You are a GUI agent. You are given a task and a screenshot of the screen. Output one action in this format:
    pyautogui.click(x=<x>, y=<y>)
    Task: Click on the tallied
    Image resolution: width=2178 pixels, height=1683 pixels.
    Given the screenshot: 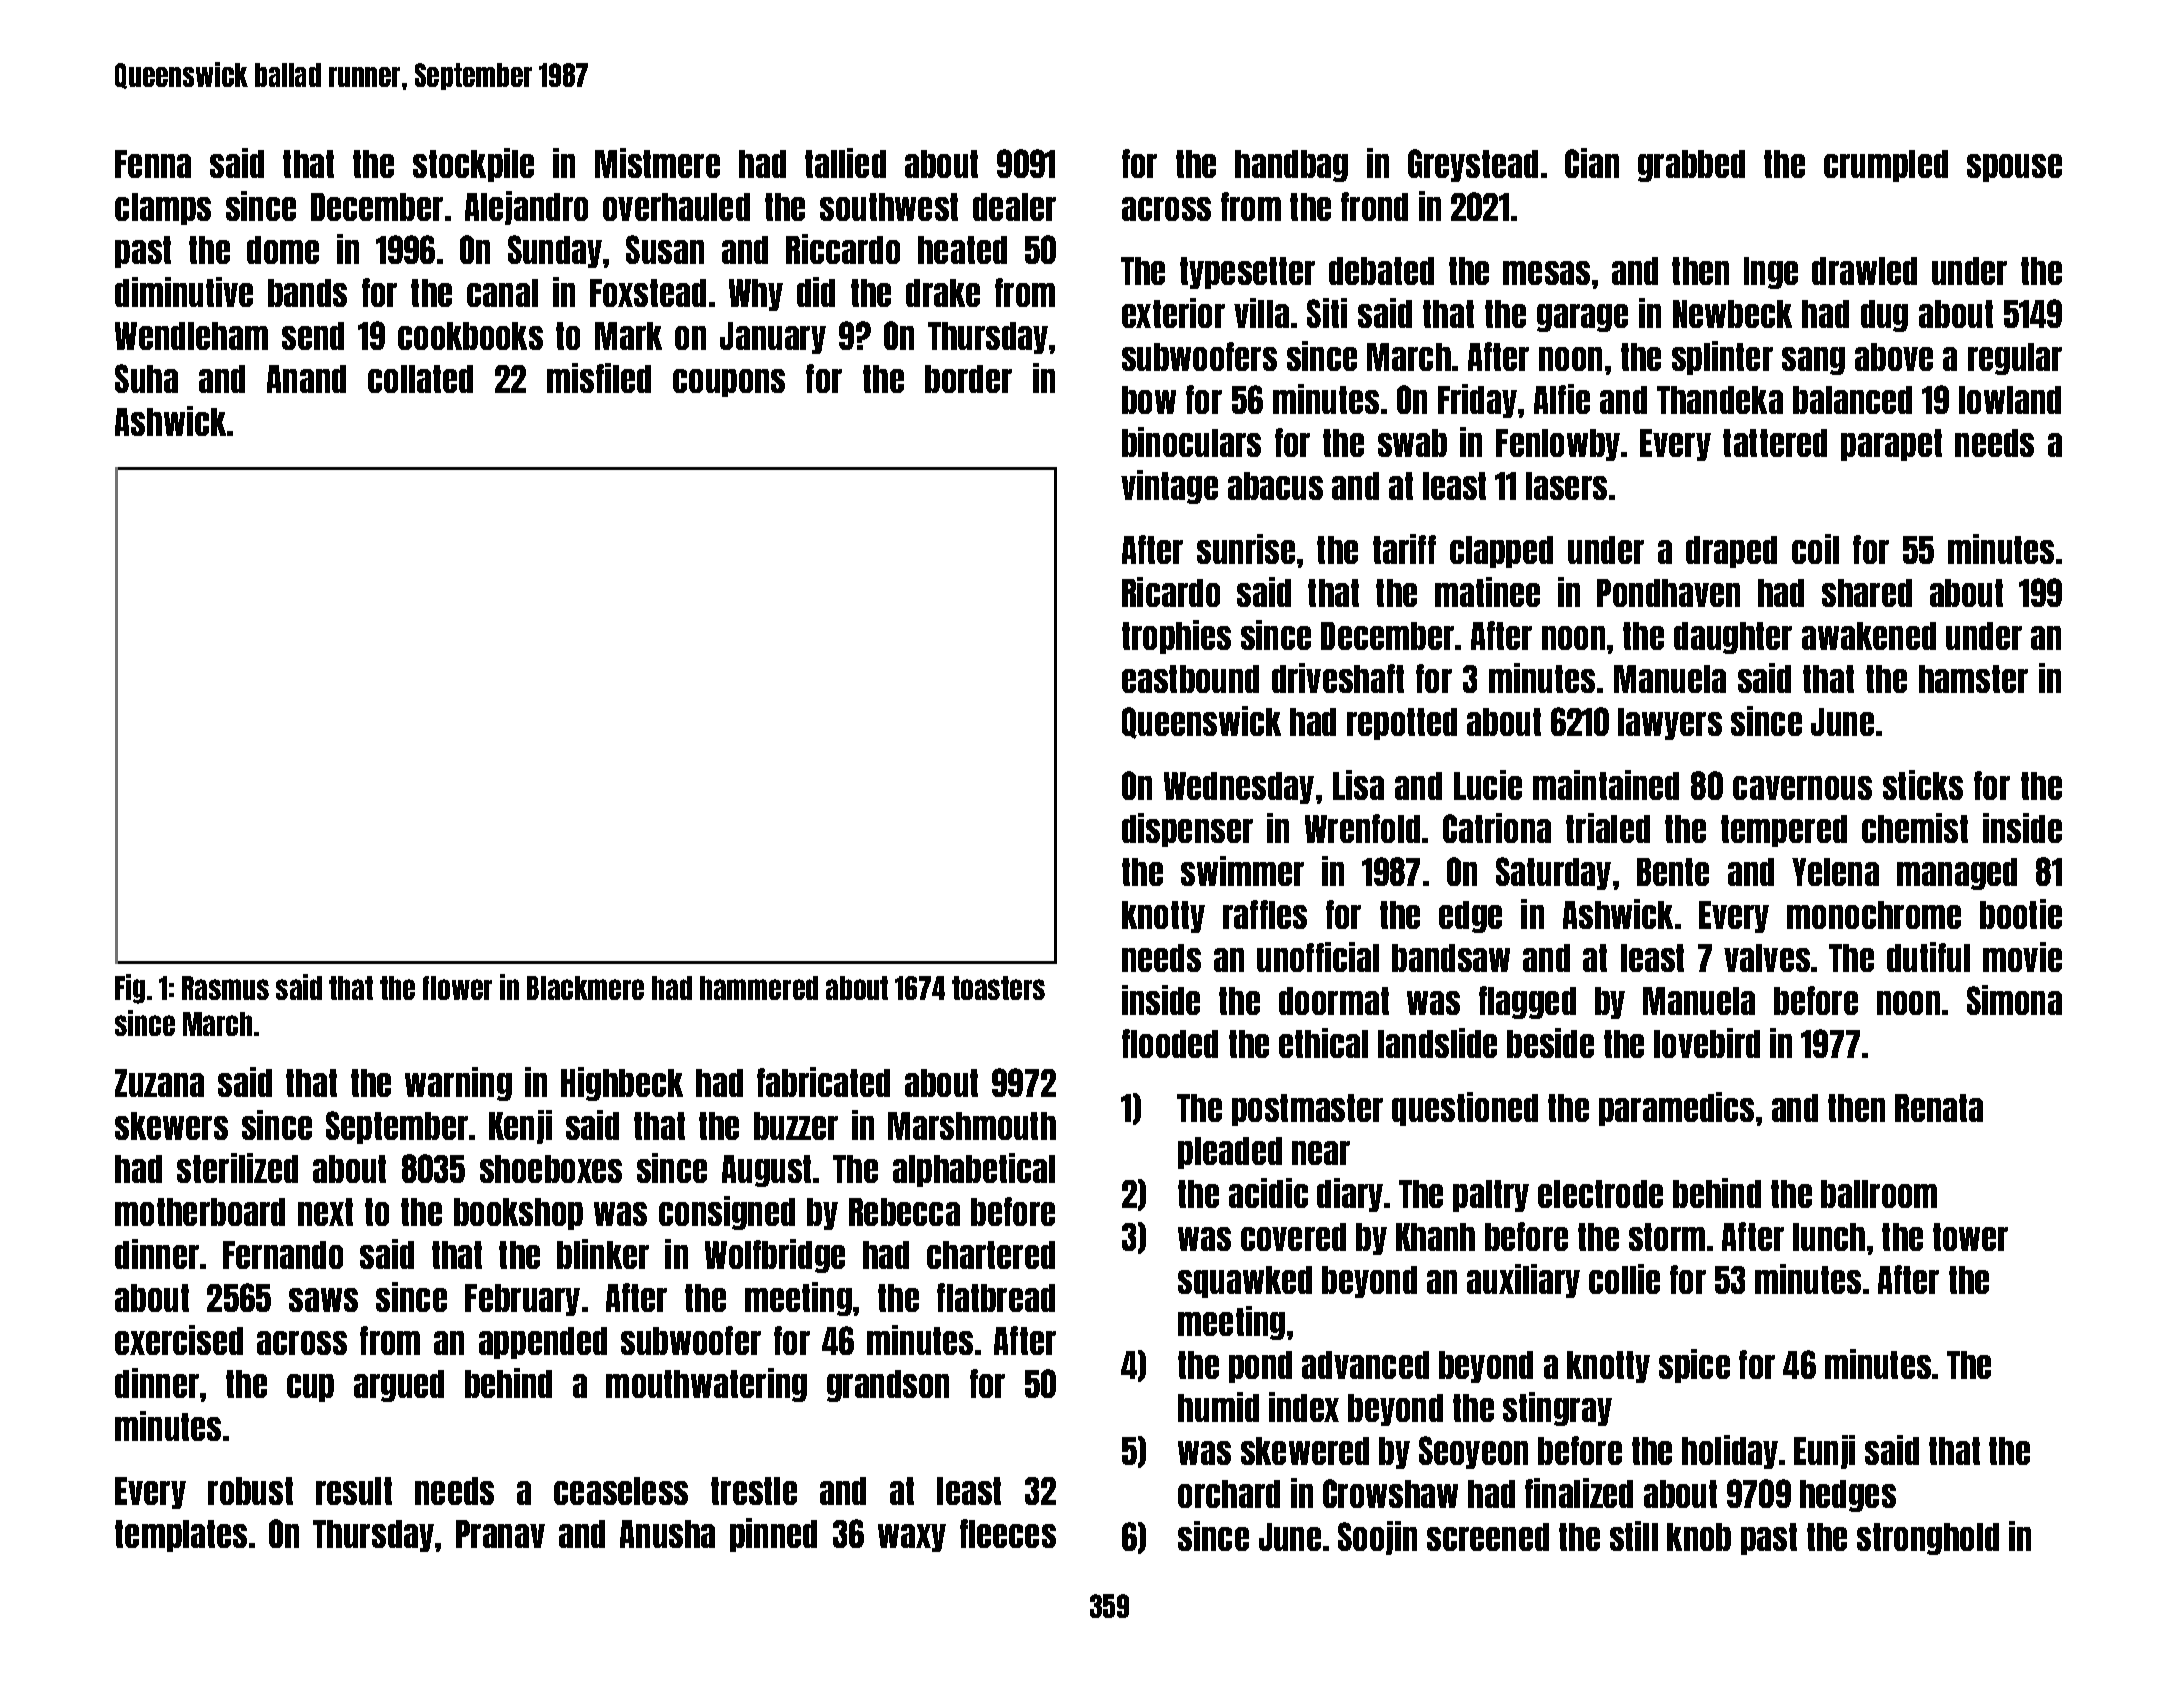 What is the action you would take?
    pyautogui.click(x=845, y=163)
